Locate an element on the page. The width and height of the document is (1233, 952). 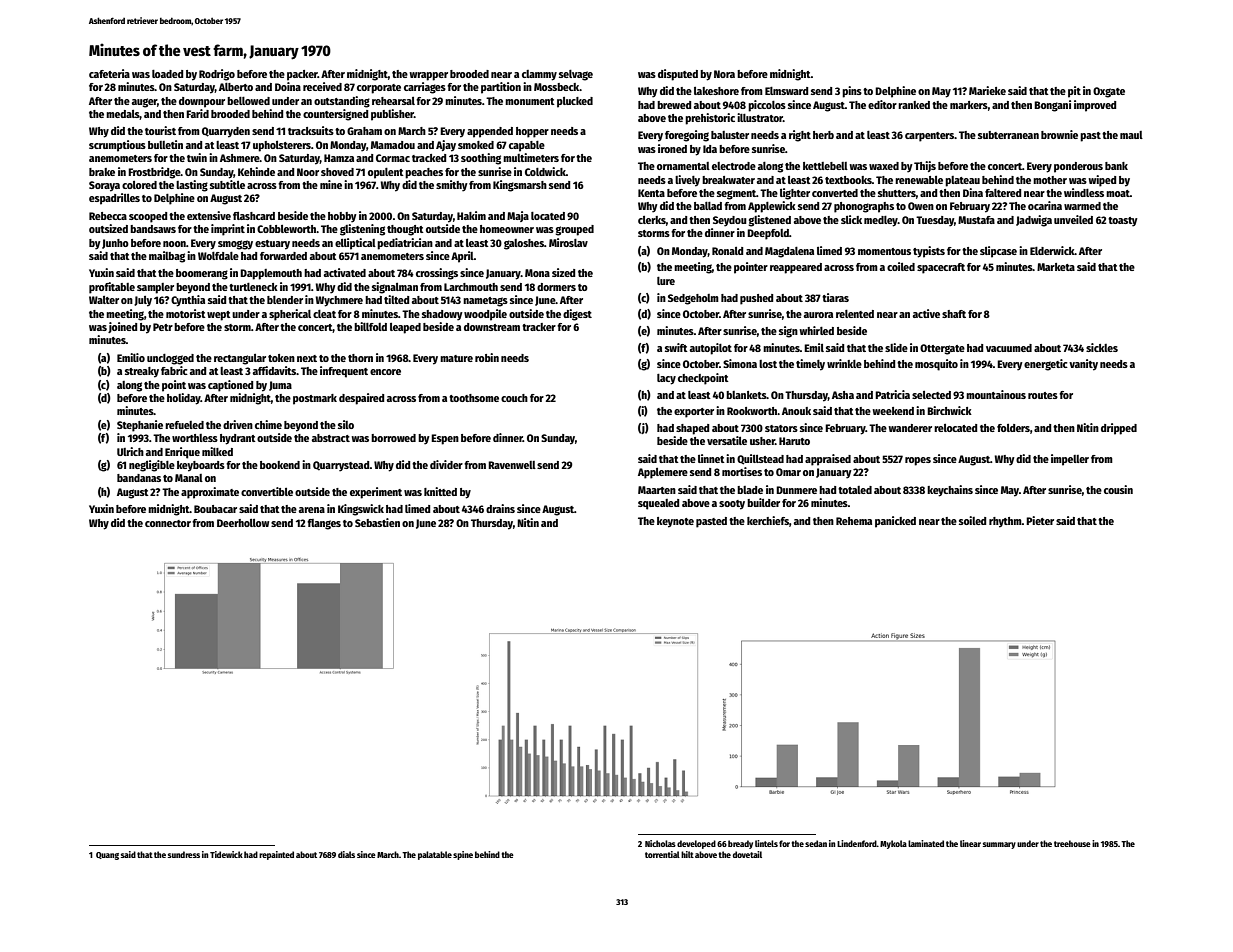
moat is located at coordinates (1118, 193).
